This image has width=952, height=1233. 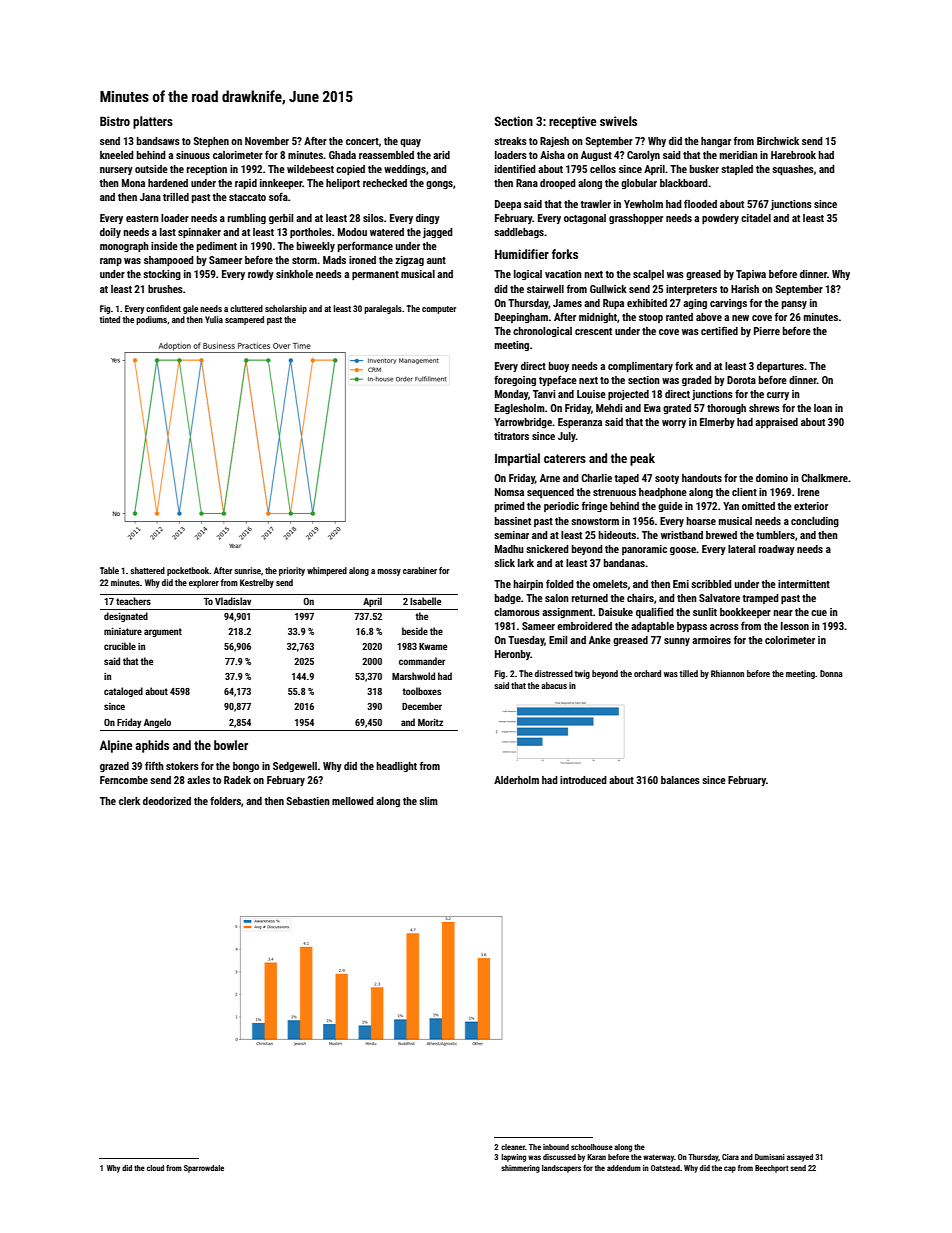 I want to click on Birchwick, so click(x=778, y=141).
